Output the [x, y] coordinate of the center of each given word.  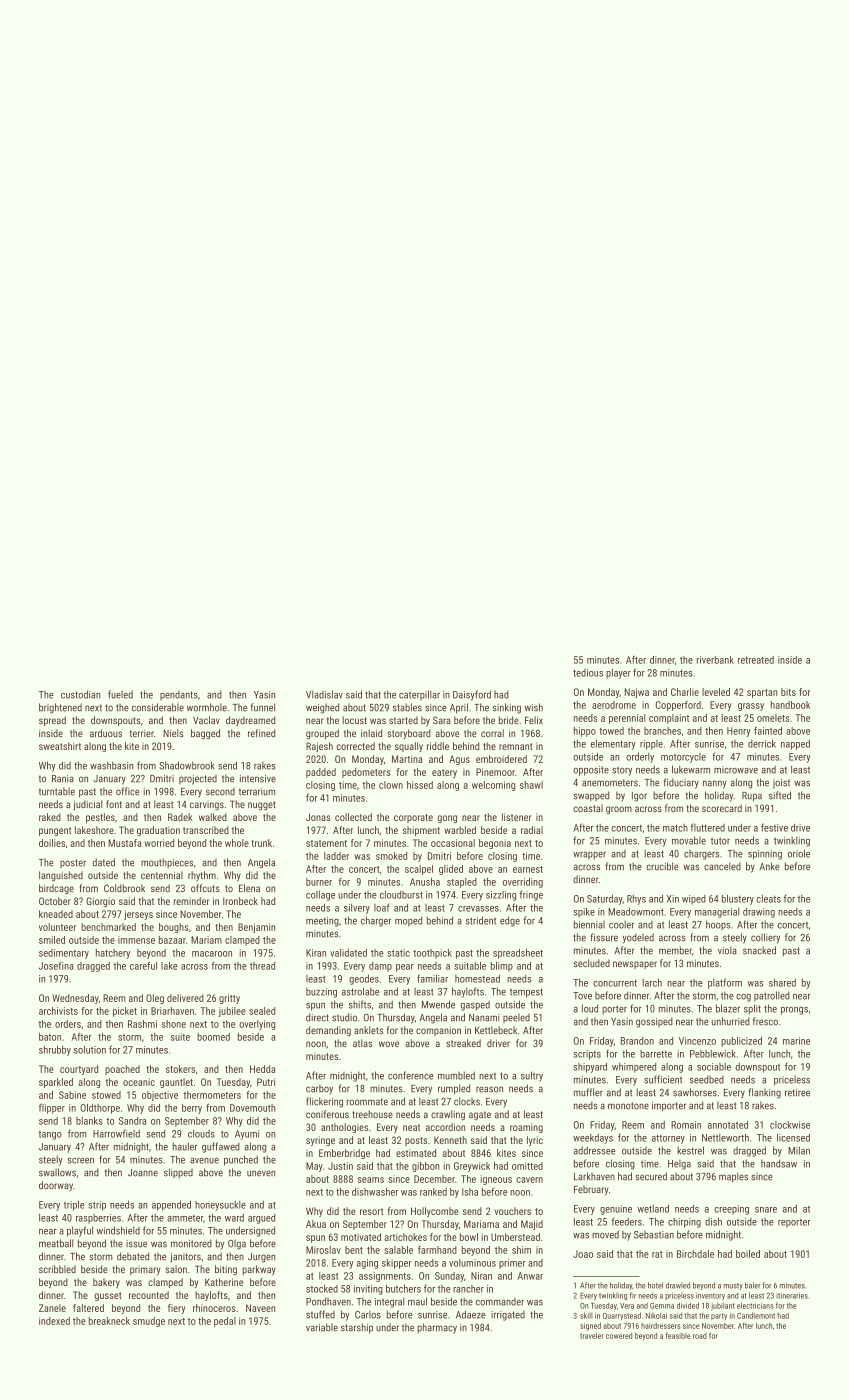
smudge [149, 1322]
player [618, 674]
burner [319, 882]
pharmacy [437, 1328]
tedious [588, 673]
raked [50, 817]
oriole [799, 853]
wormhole [207, 707]
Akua [316, 1224]
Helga [679, 1165]
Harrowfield [116, 1133]
